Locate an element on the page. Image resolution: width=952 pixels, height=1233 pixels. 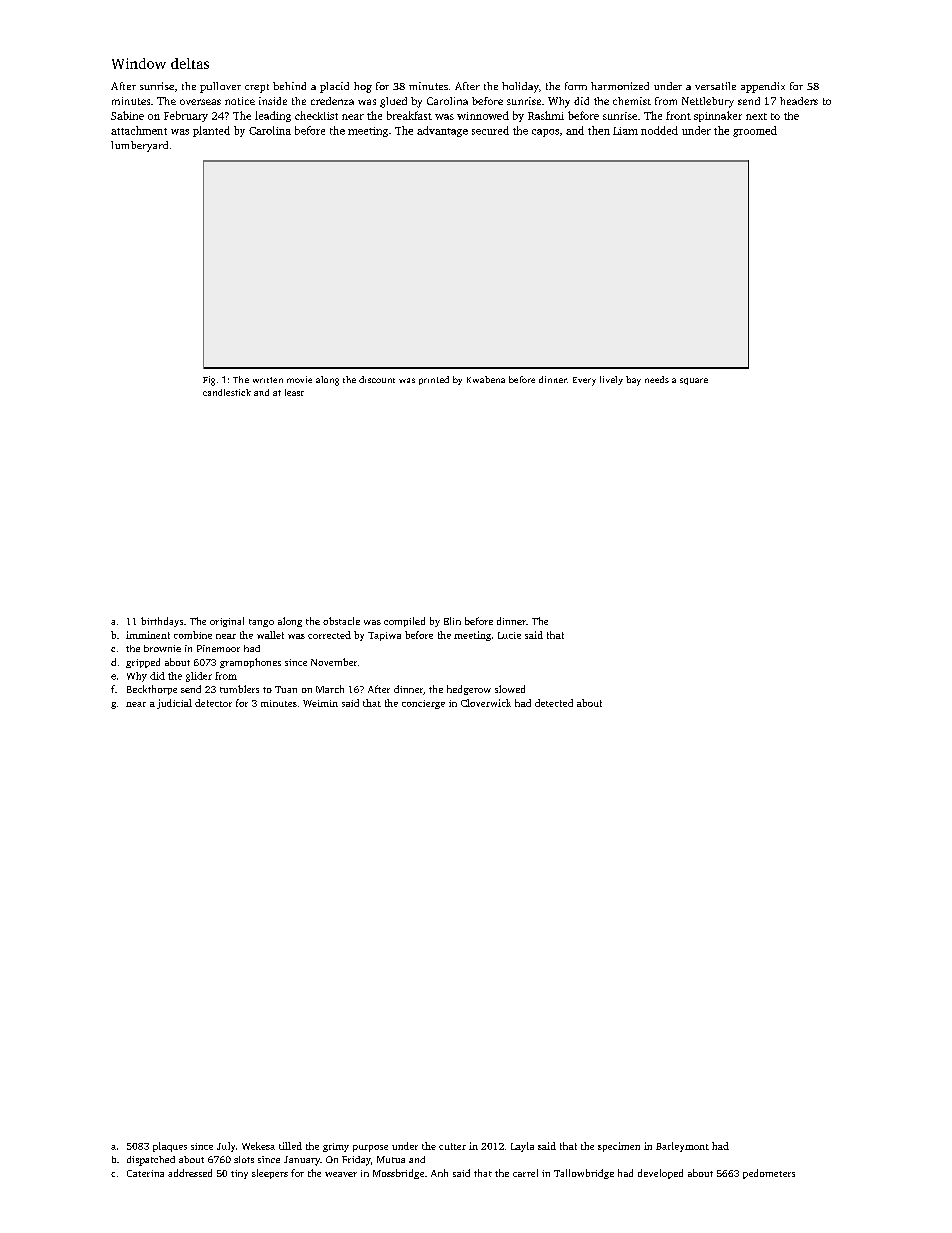
detected is located at coordinates (554, 703).
